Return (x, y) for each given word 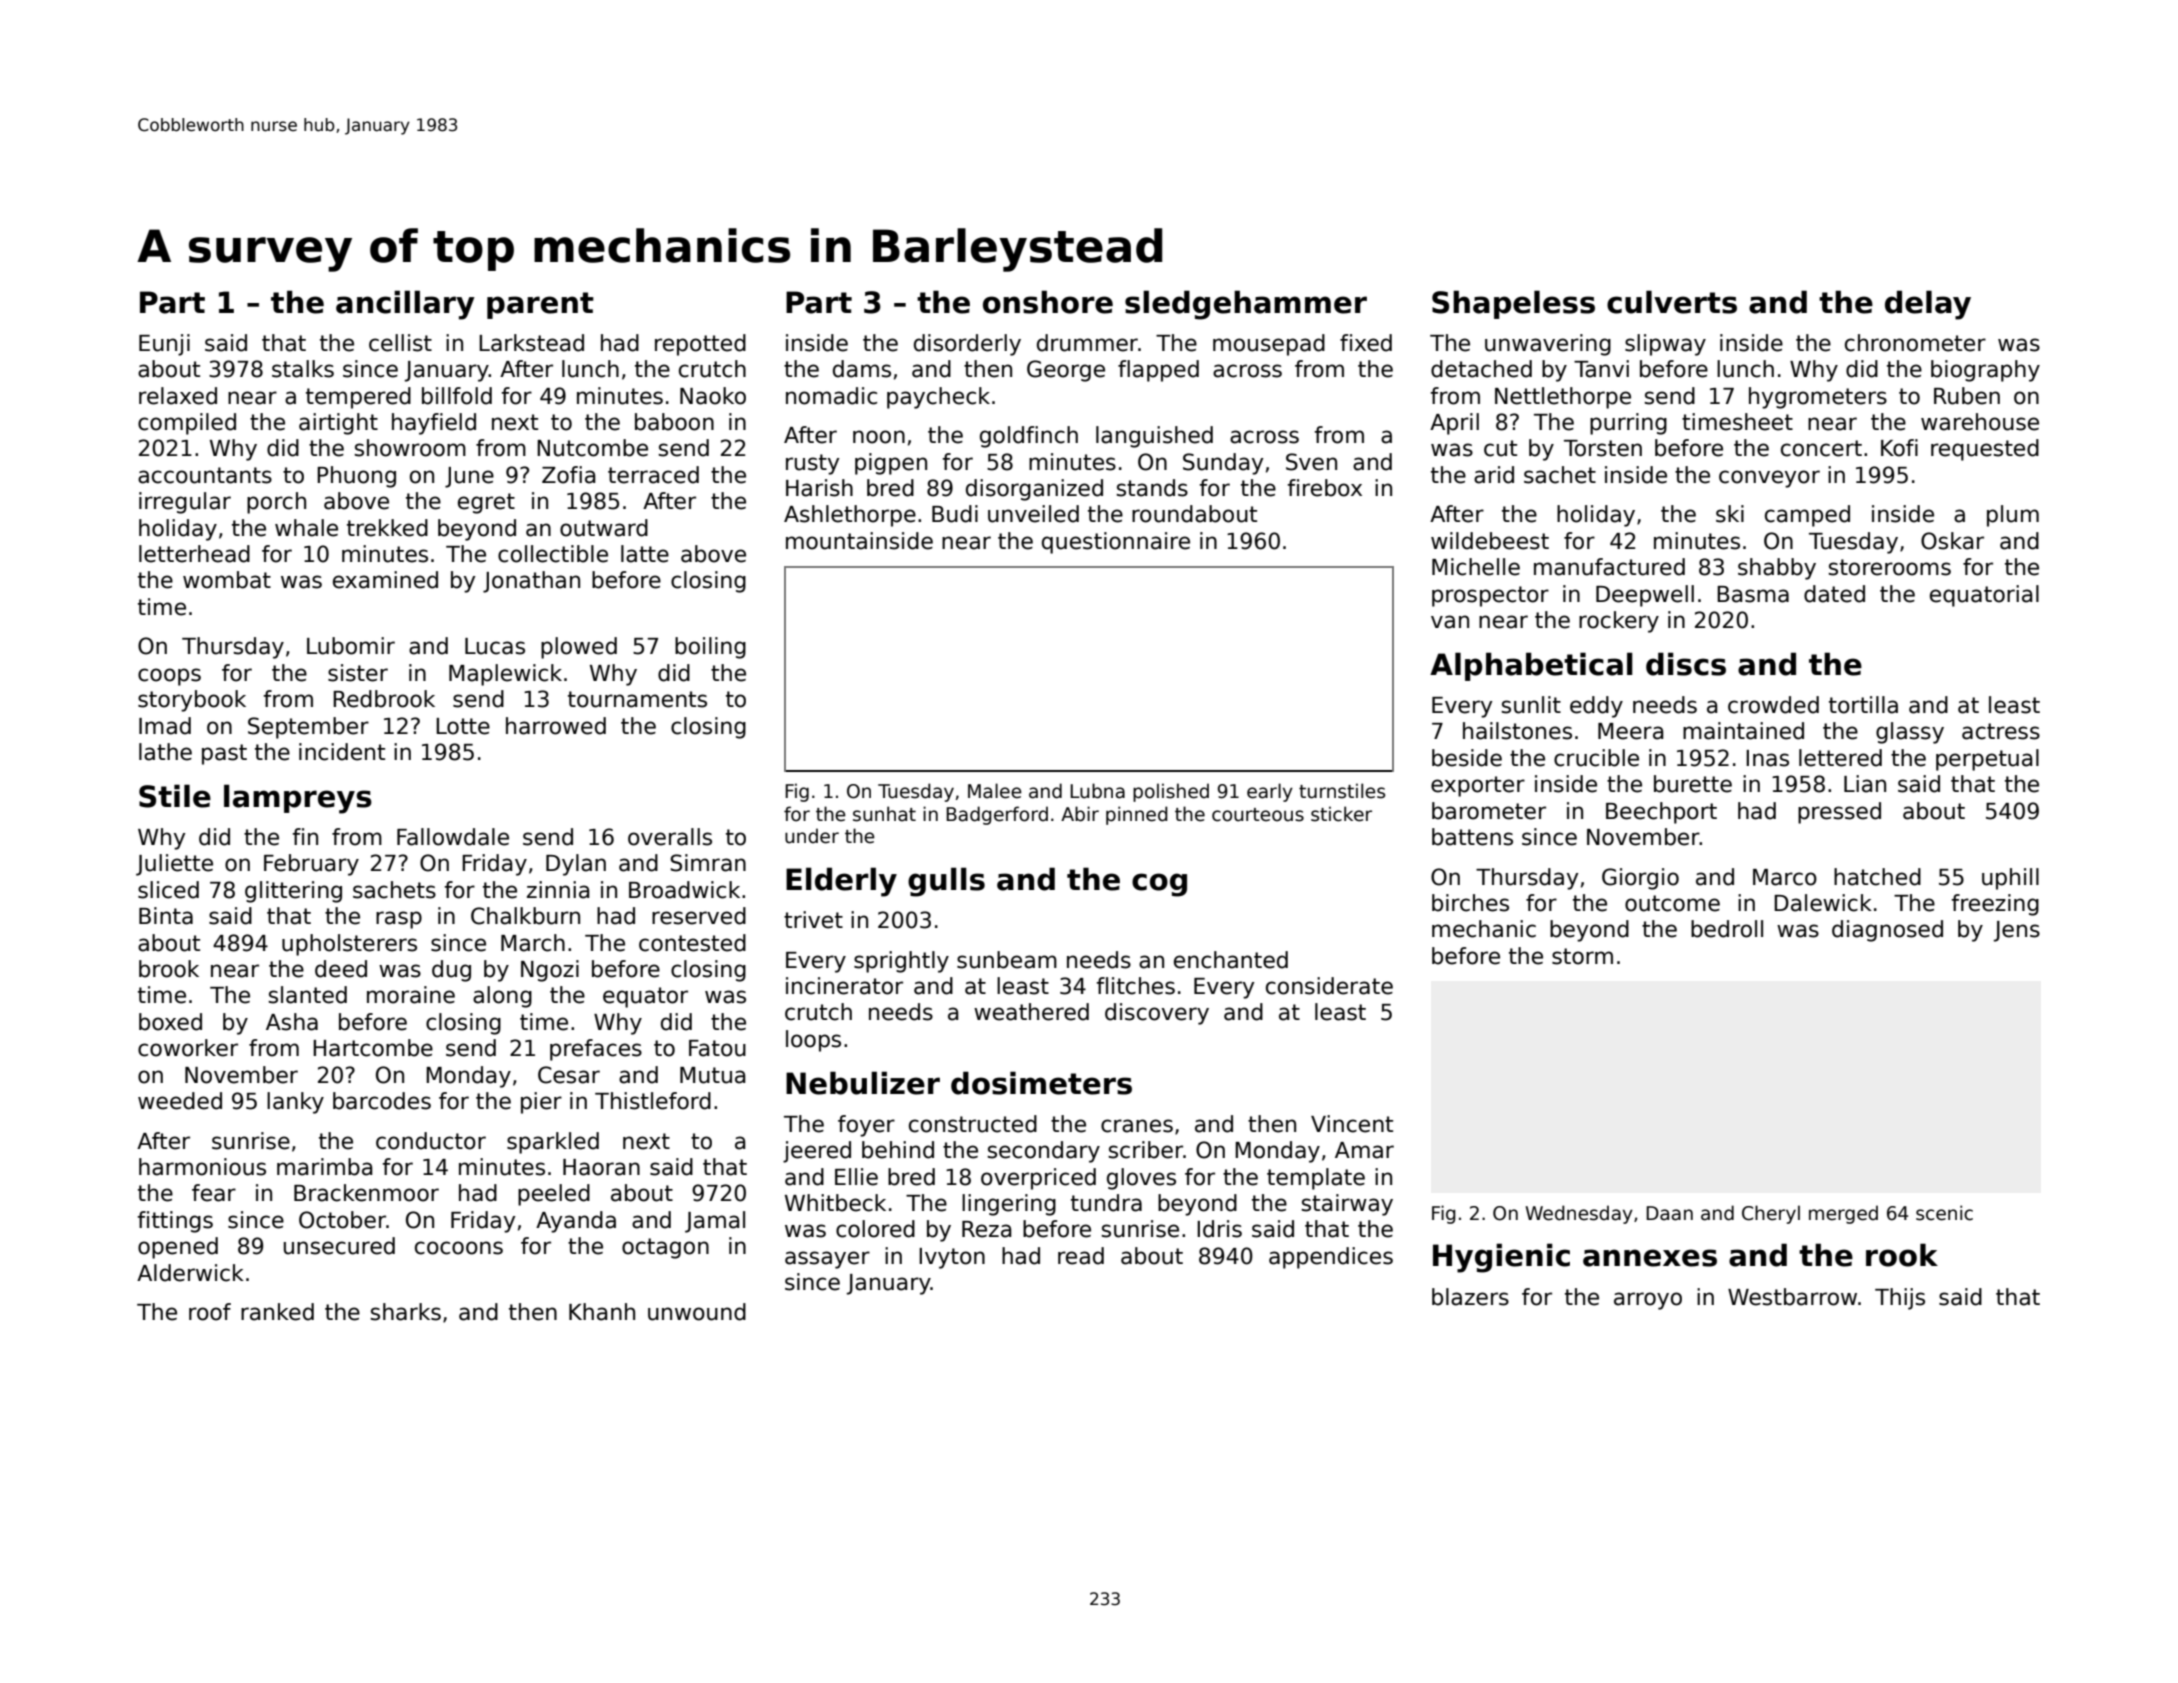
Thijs (1900, 1299)
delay (1928, 305)
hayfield (434, 424)
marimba (325, 1167)
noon (879, 437)
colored (875, 1229)
